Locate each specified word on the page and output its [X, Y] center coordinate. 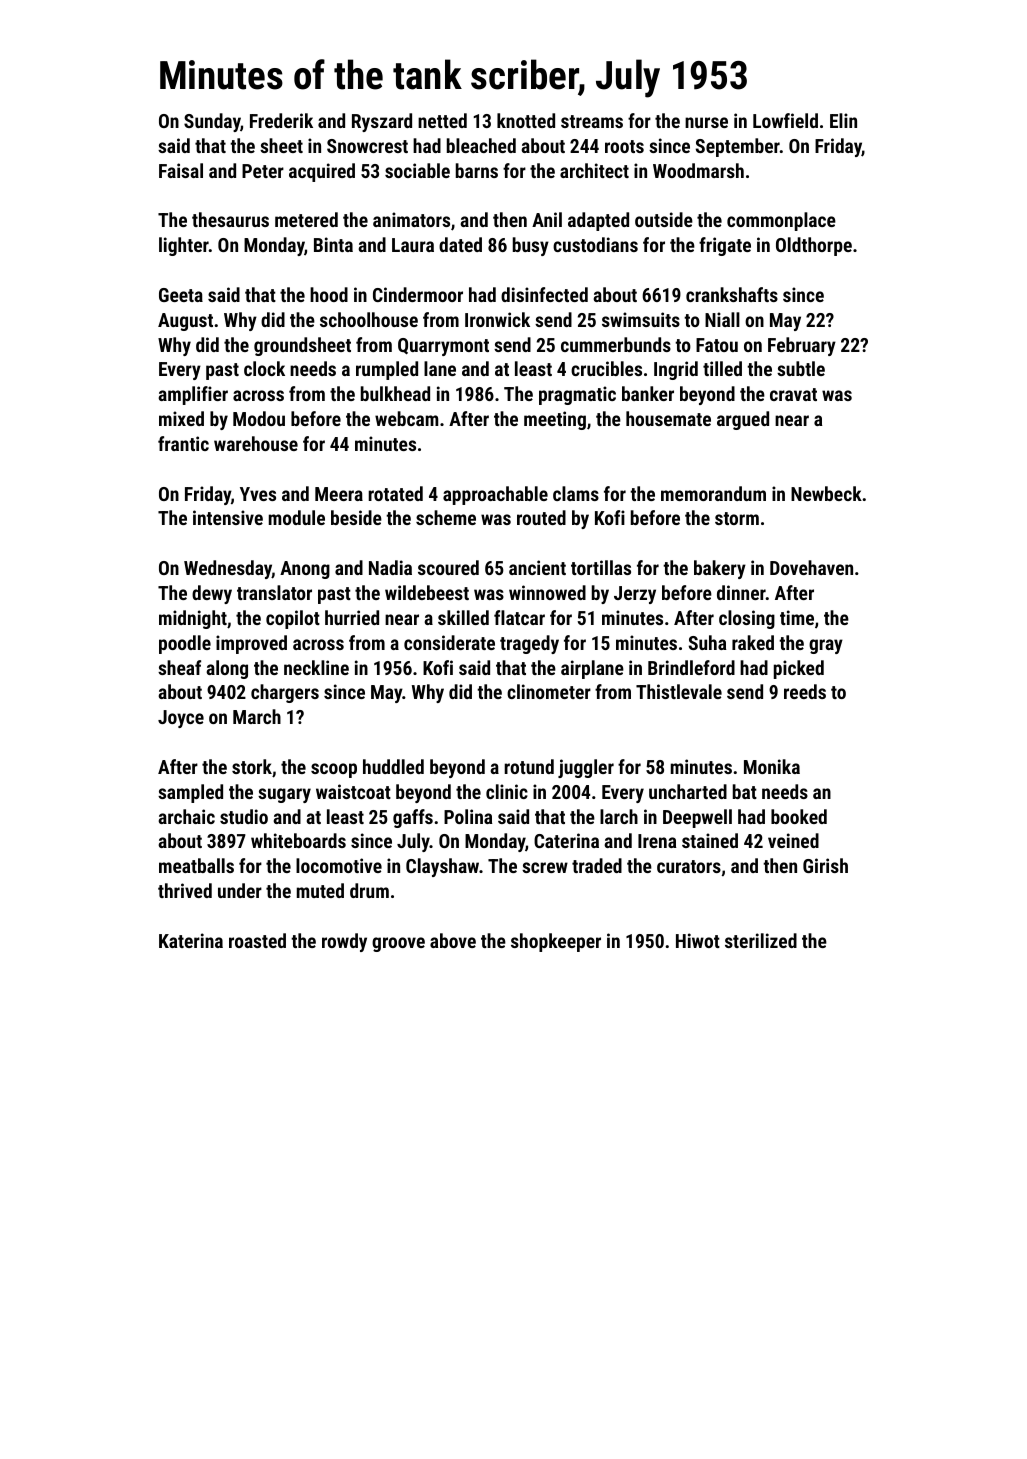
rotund [529, 766]
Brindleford [691, 667]
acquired [322, 172]
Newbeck [826, 493]
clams [576, 493]
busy [531, 246]
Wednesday [228, 569]
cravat [793, 394]
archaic [186, 816]
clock [264, 368]
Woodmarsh [698, 170]
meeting [555, 420]
